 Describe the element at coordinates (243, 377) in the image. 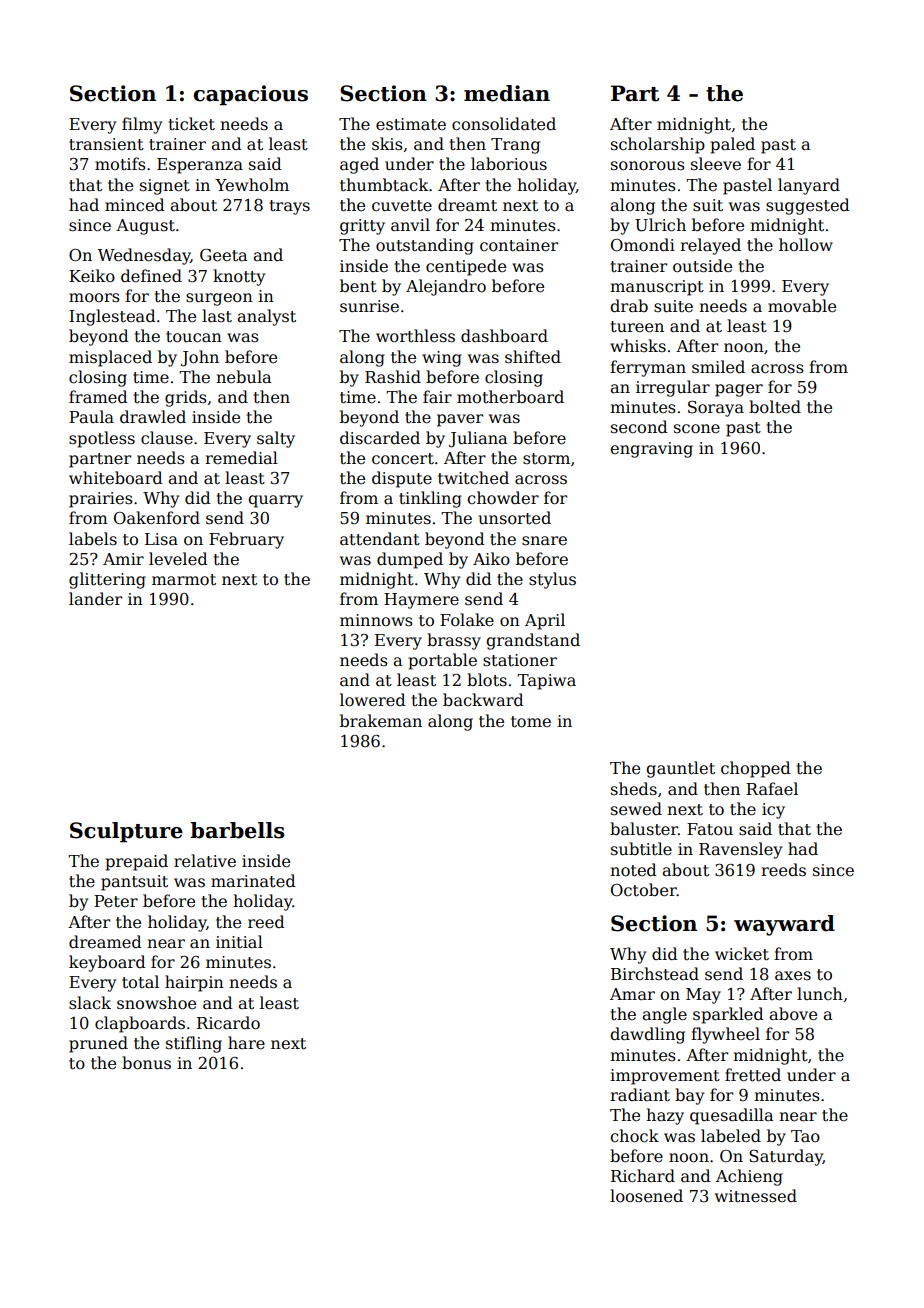

I see `nebula` at that location.
